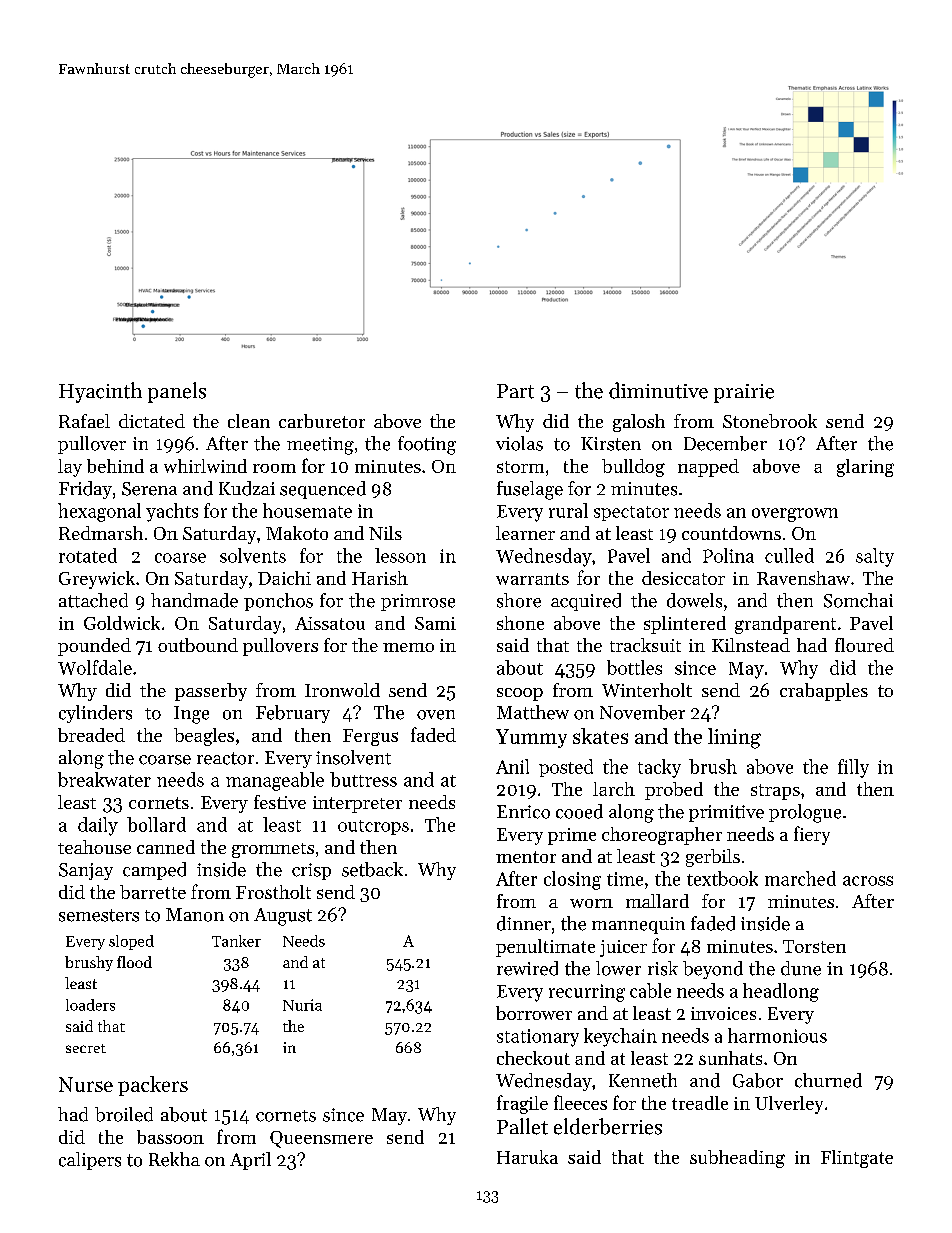  Describe the element at coordinates (713, 970) in the screenshot. I see `beyond` at that location.
